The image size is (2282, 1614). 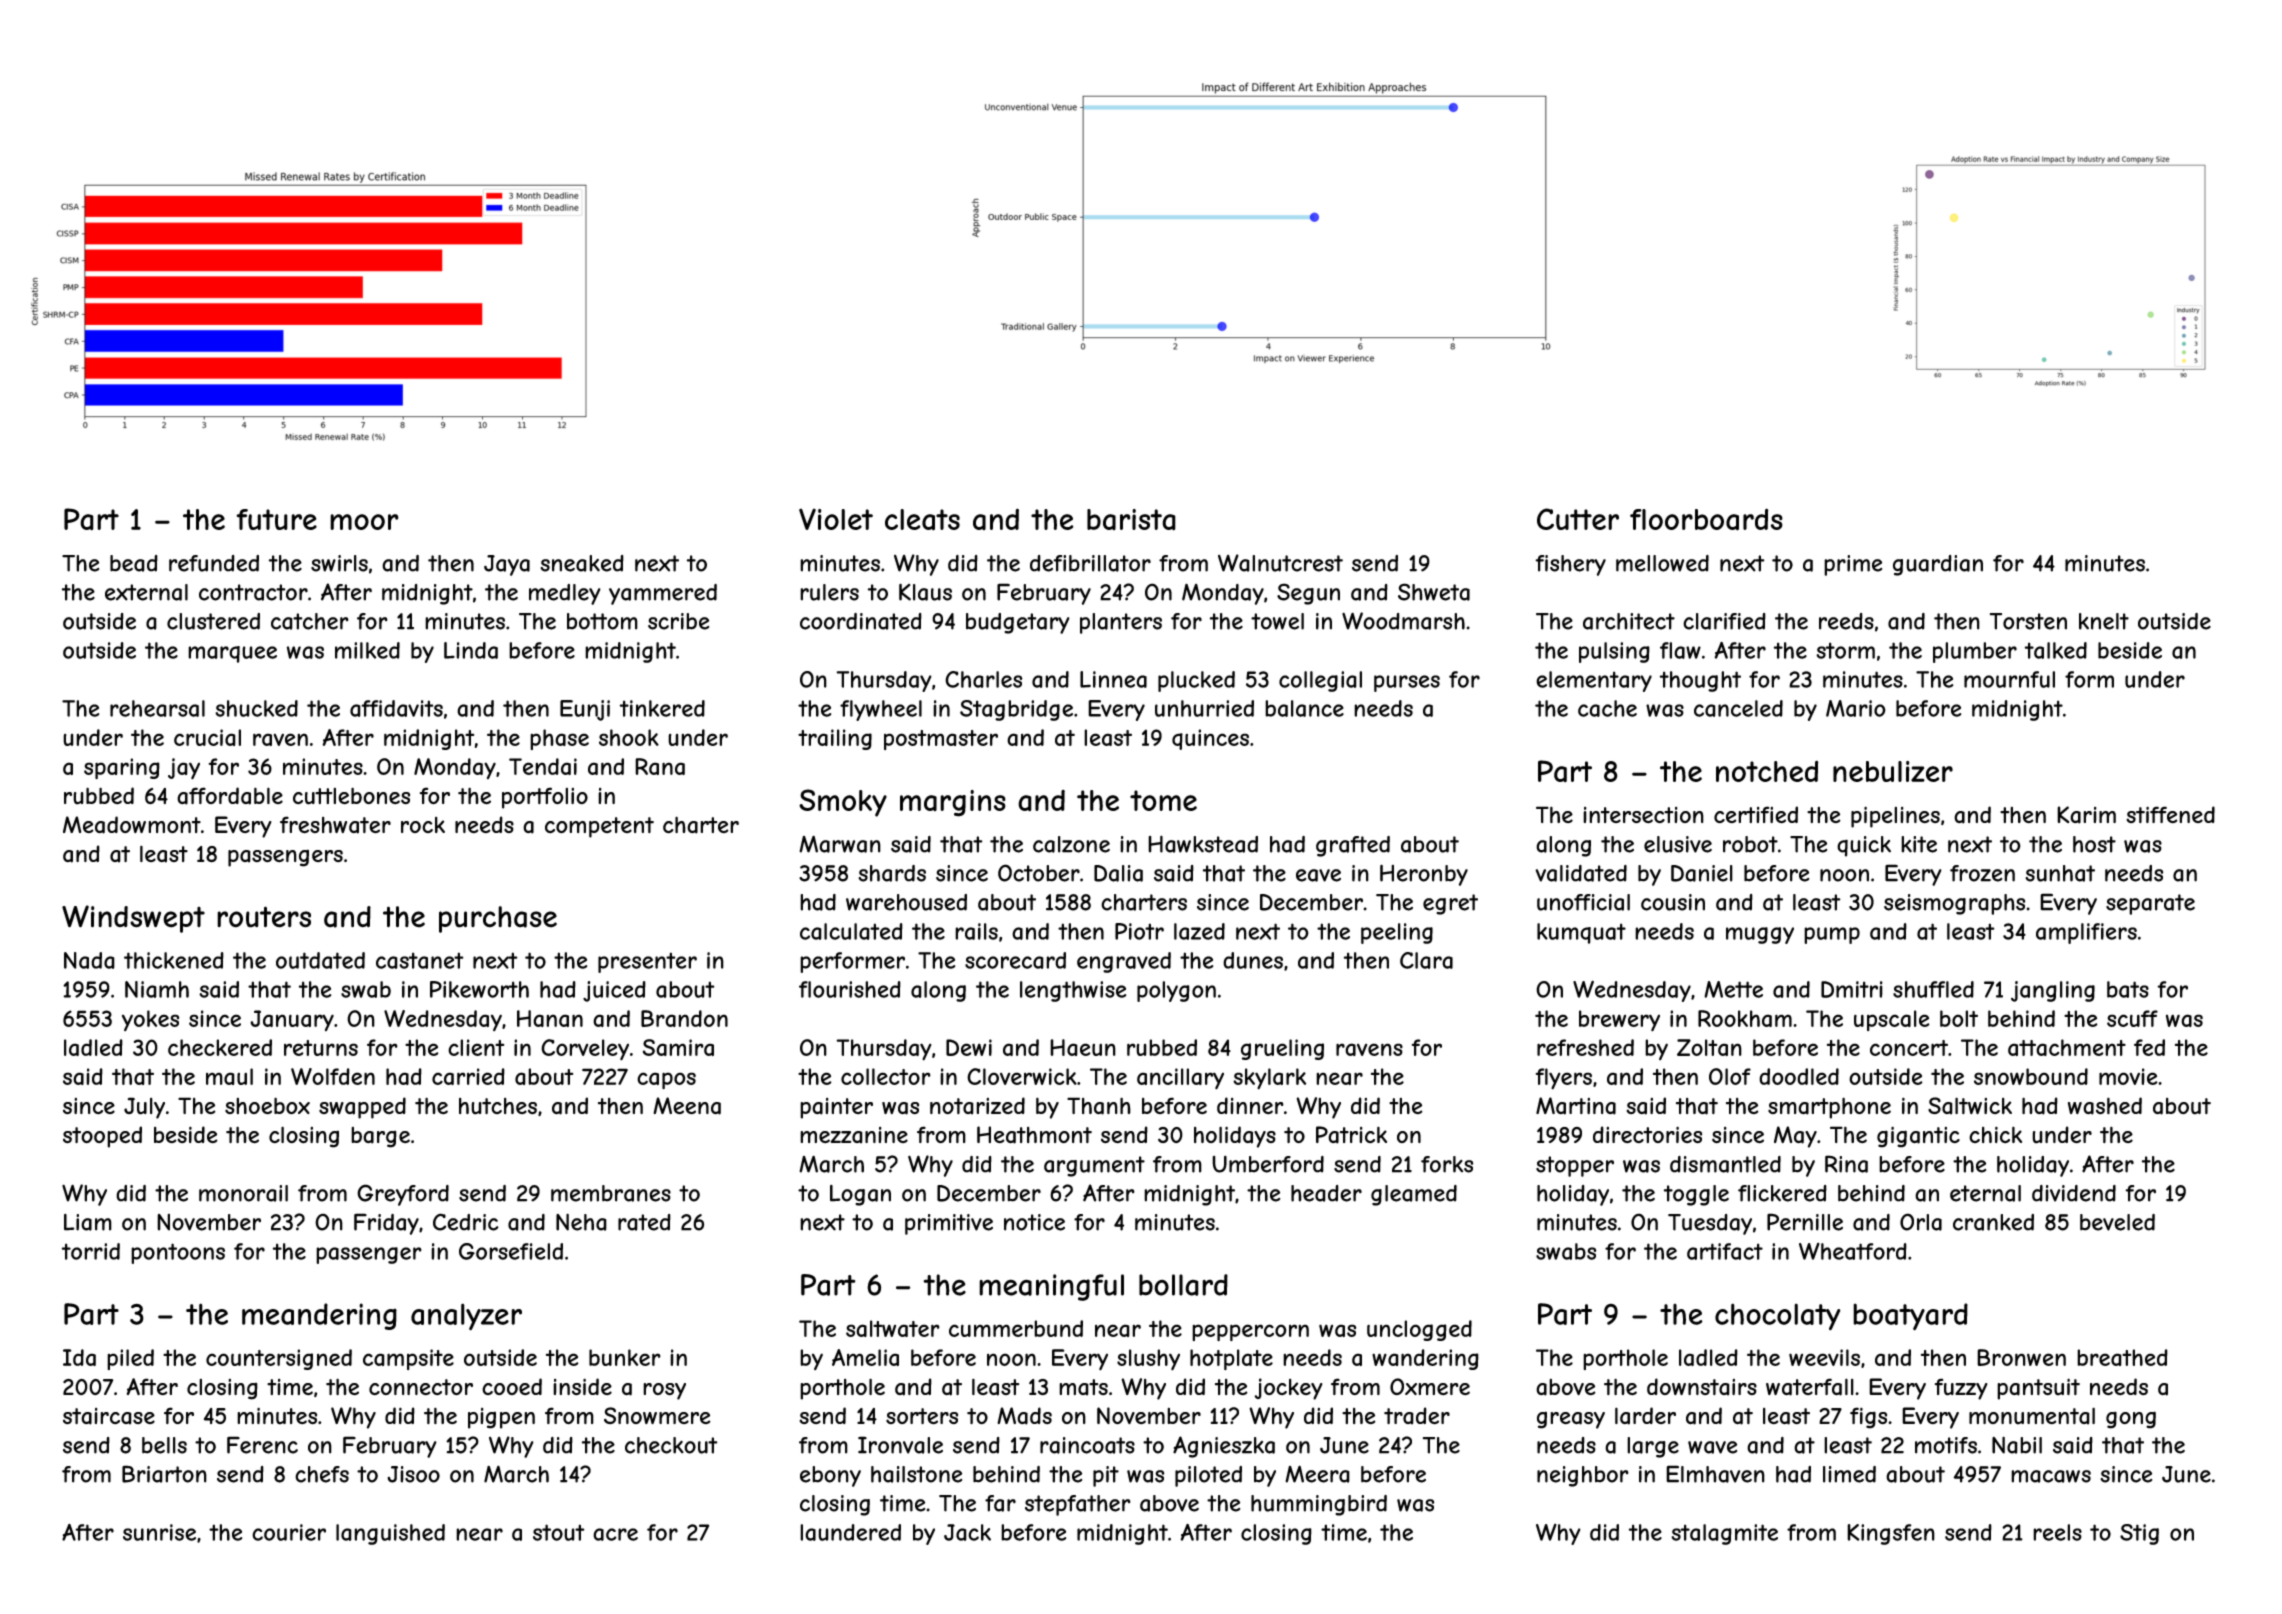 I want to click on monorail, so click(x=243, y=1193).
